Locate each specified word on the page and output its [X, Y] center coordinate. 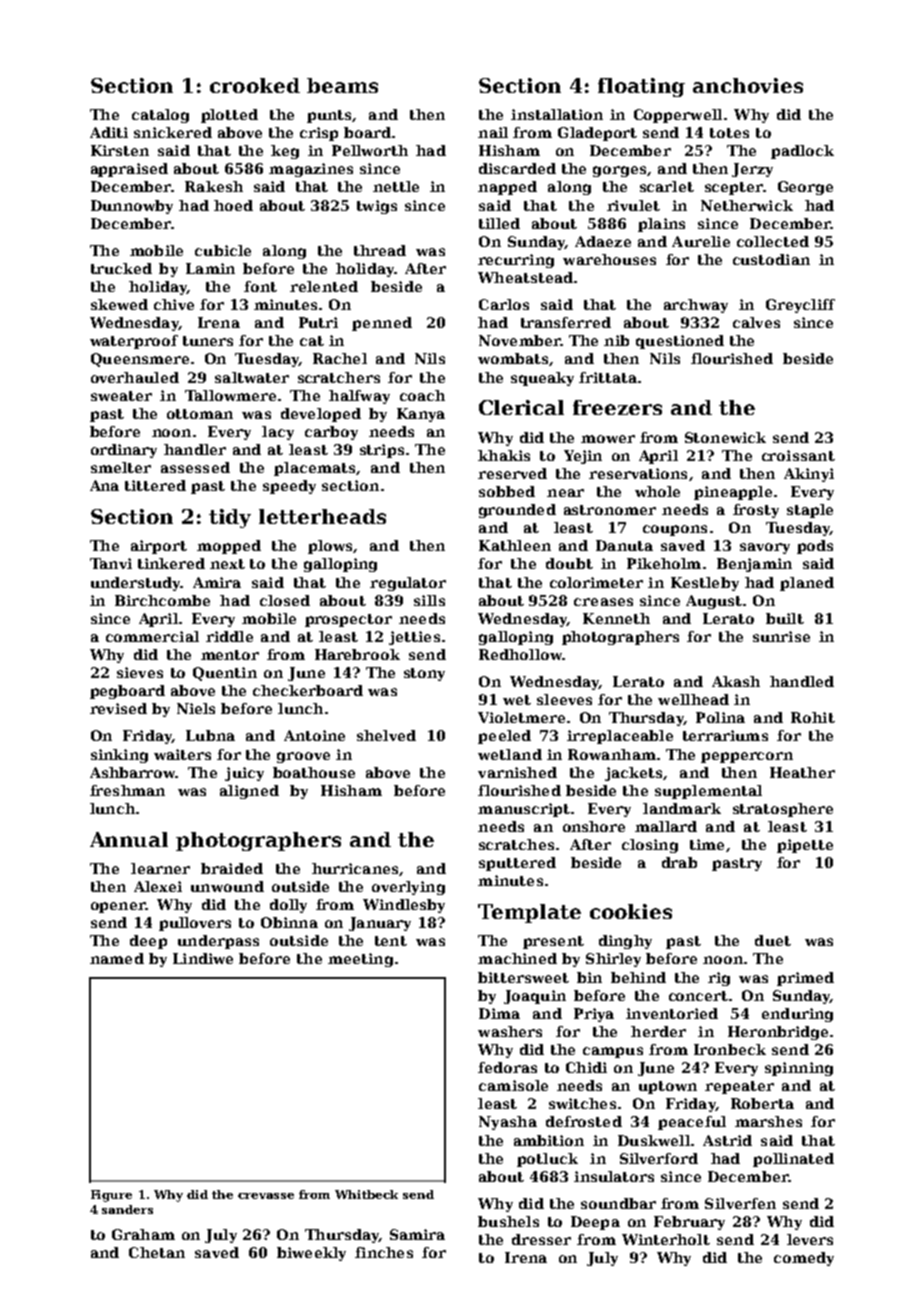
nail [493, 132]
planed [807, 584]
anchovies [748, 85]
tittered [155, 485]
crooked [255, 85]
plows [330, 547]
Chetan [157, 1252]
